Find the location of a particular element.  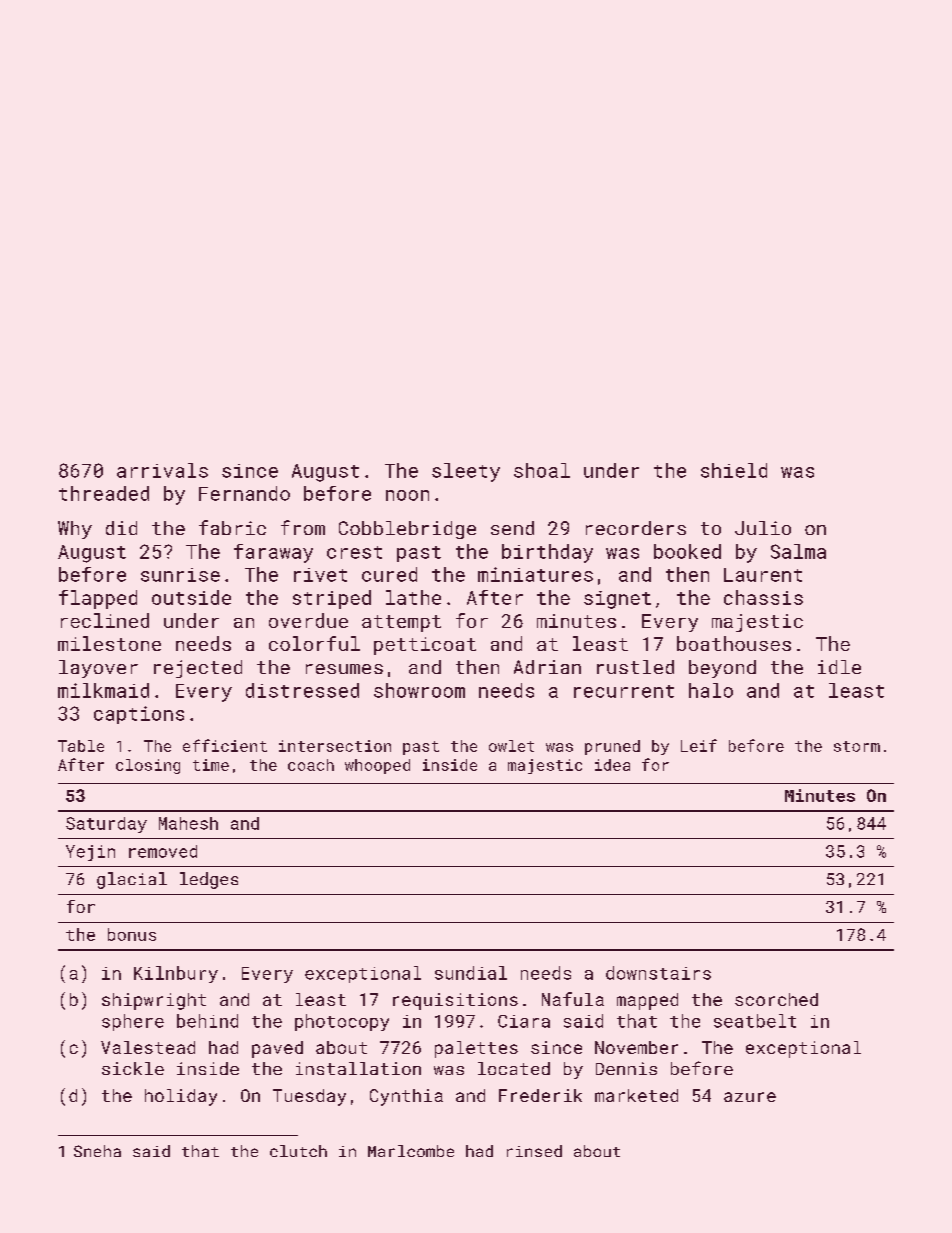

downstairs is located at coordinates (658, 973).
